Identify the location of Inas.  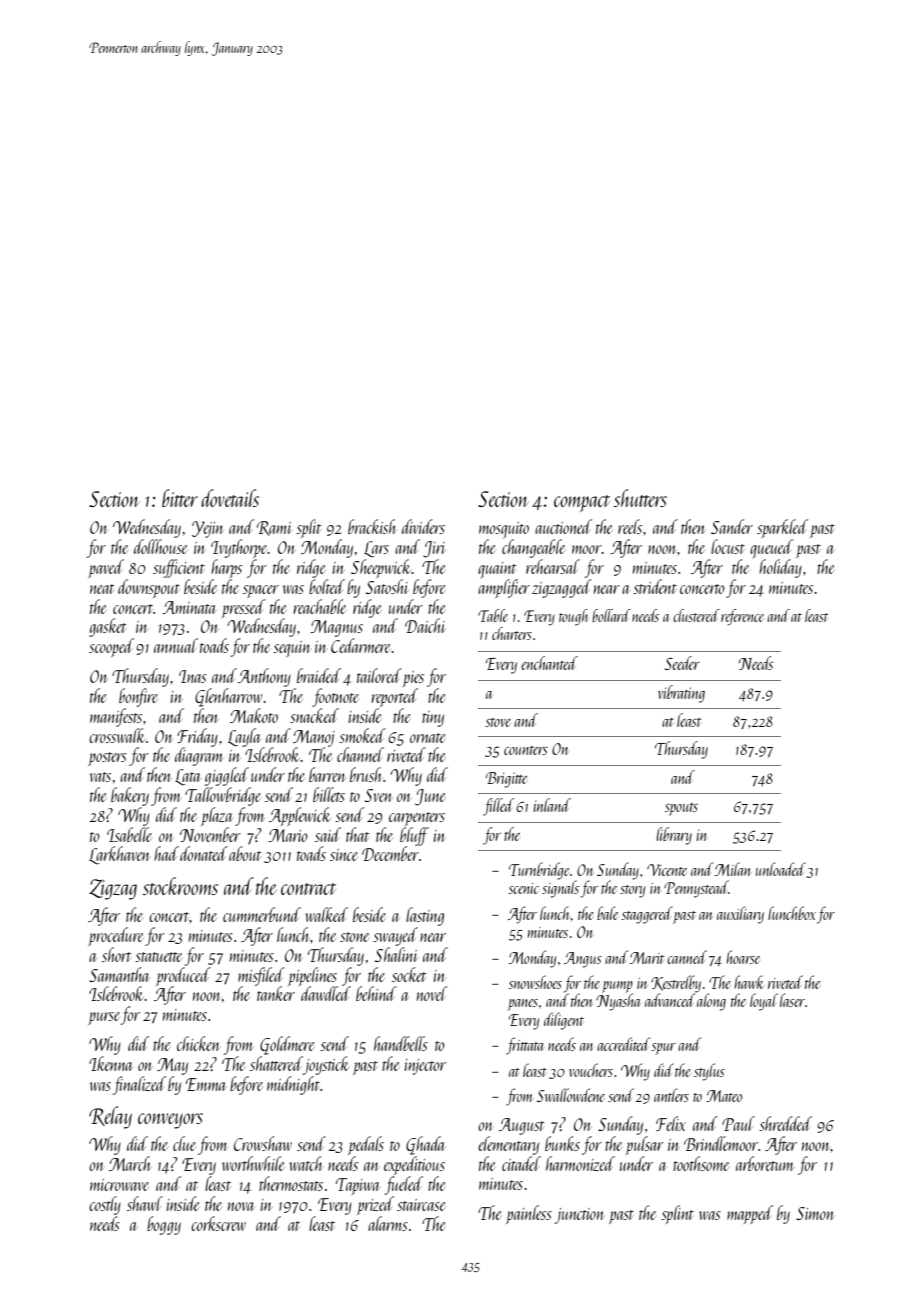
(193, 676).
